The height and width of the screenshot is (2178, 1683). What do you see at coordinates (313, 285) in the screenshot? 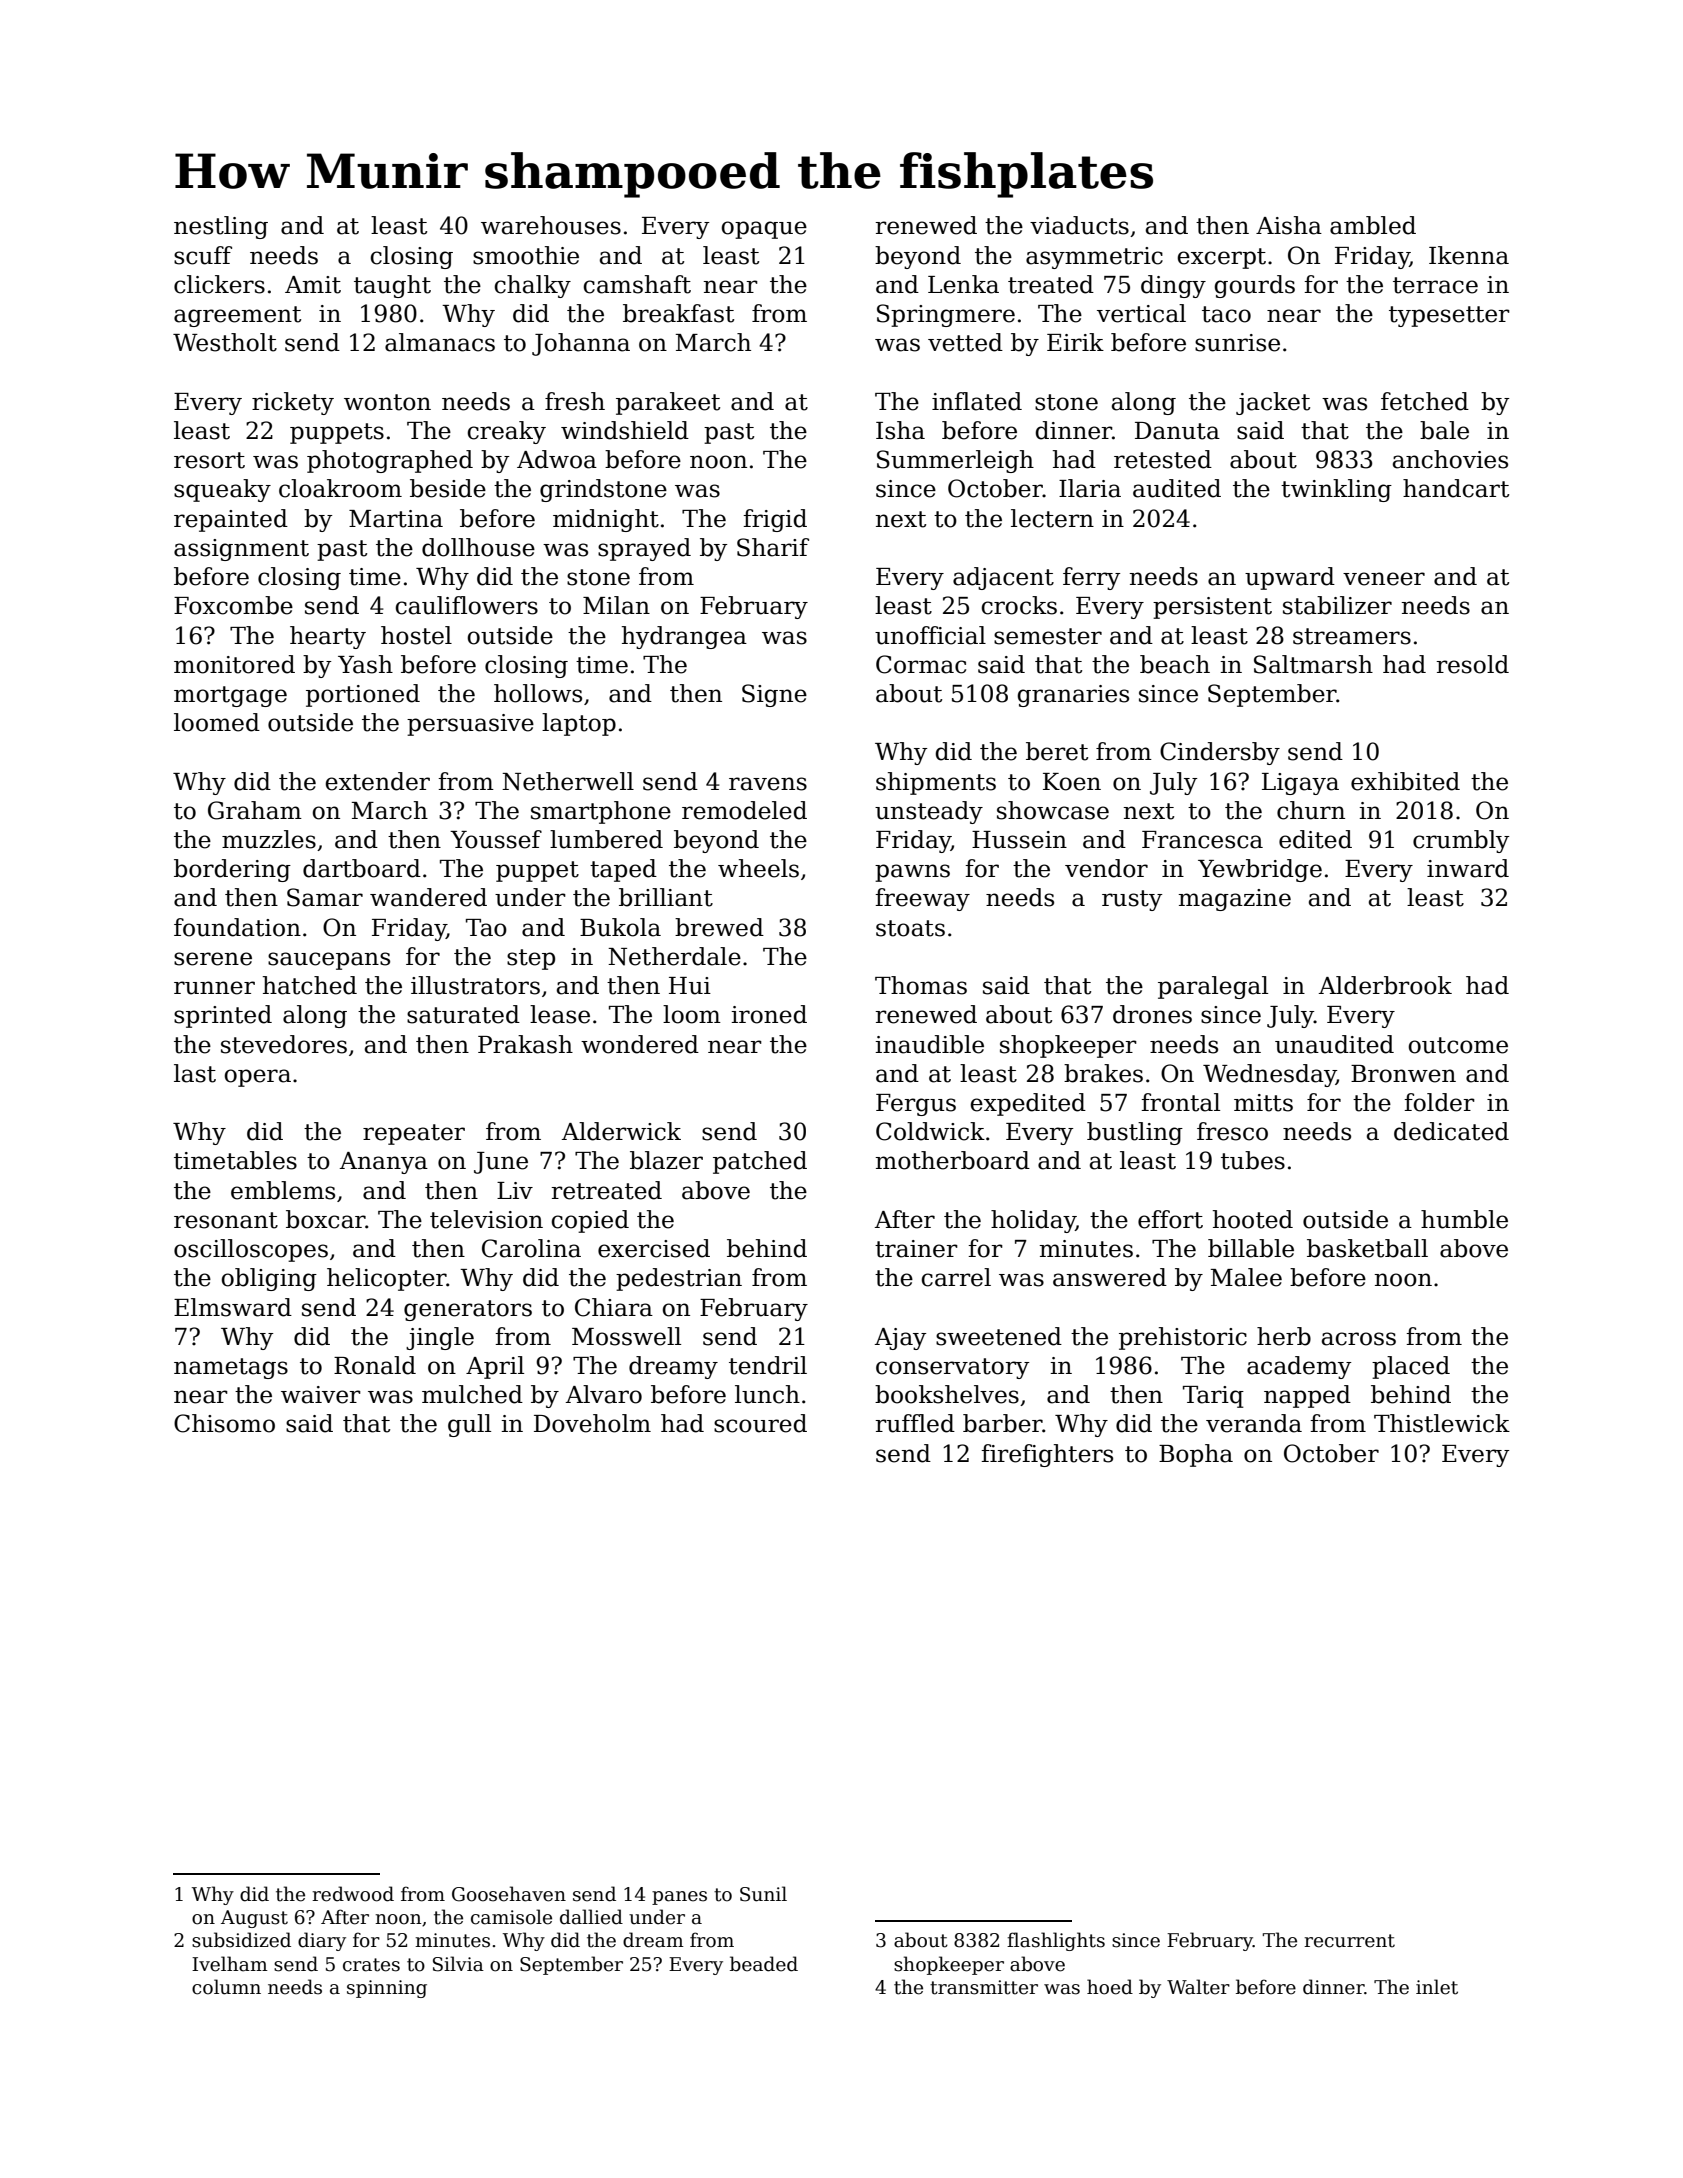
I see `Amit` at bounding box center [313, 285].
